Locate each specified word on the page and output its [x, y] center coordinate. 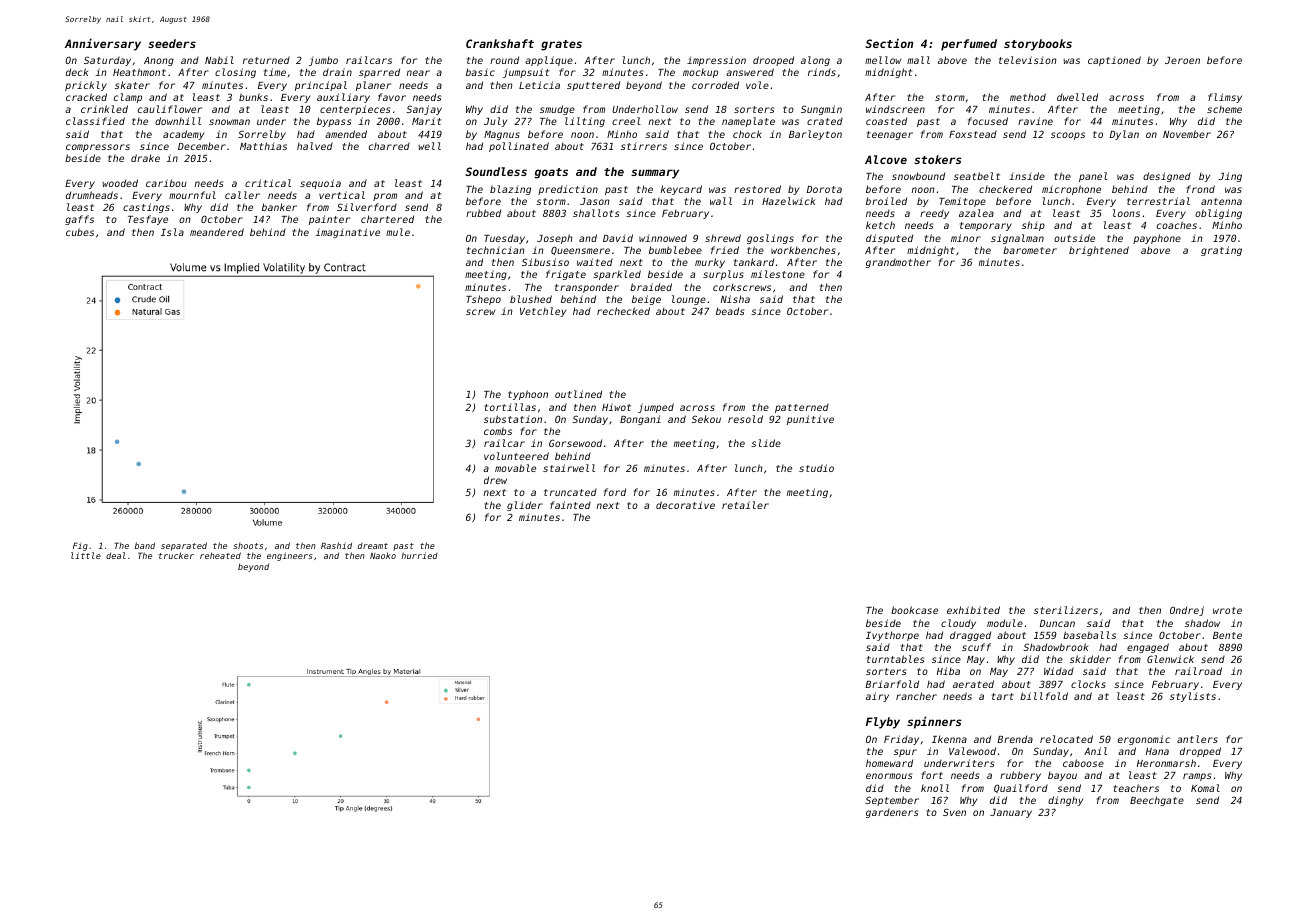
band [145, 545]
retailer [745, 505]
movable [515, 468]
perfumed [969, 45]
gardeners [892, 813]
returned [266, 60]
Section [889, 43]
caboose [1083, 763]
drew [495, 480]
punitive [810, 420]
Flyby [883, 723]
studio [816, 468]
